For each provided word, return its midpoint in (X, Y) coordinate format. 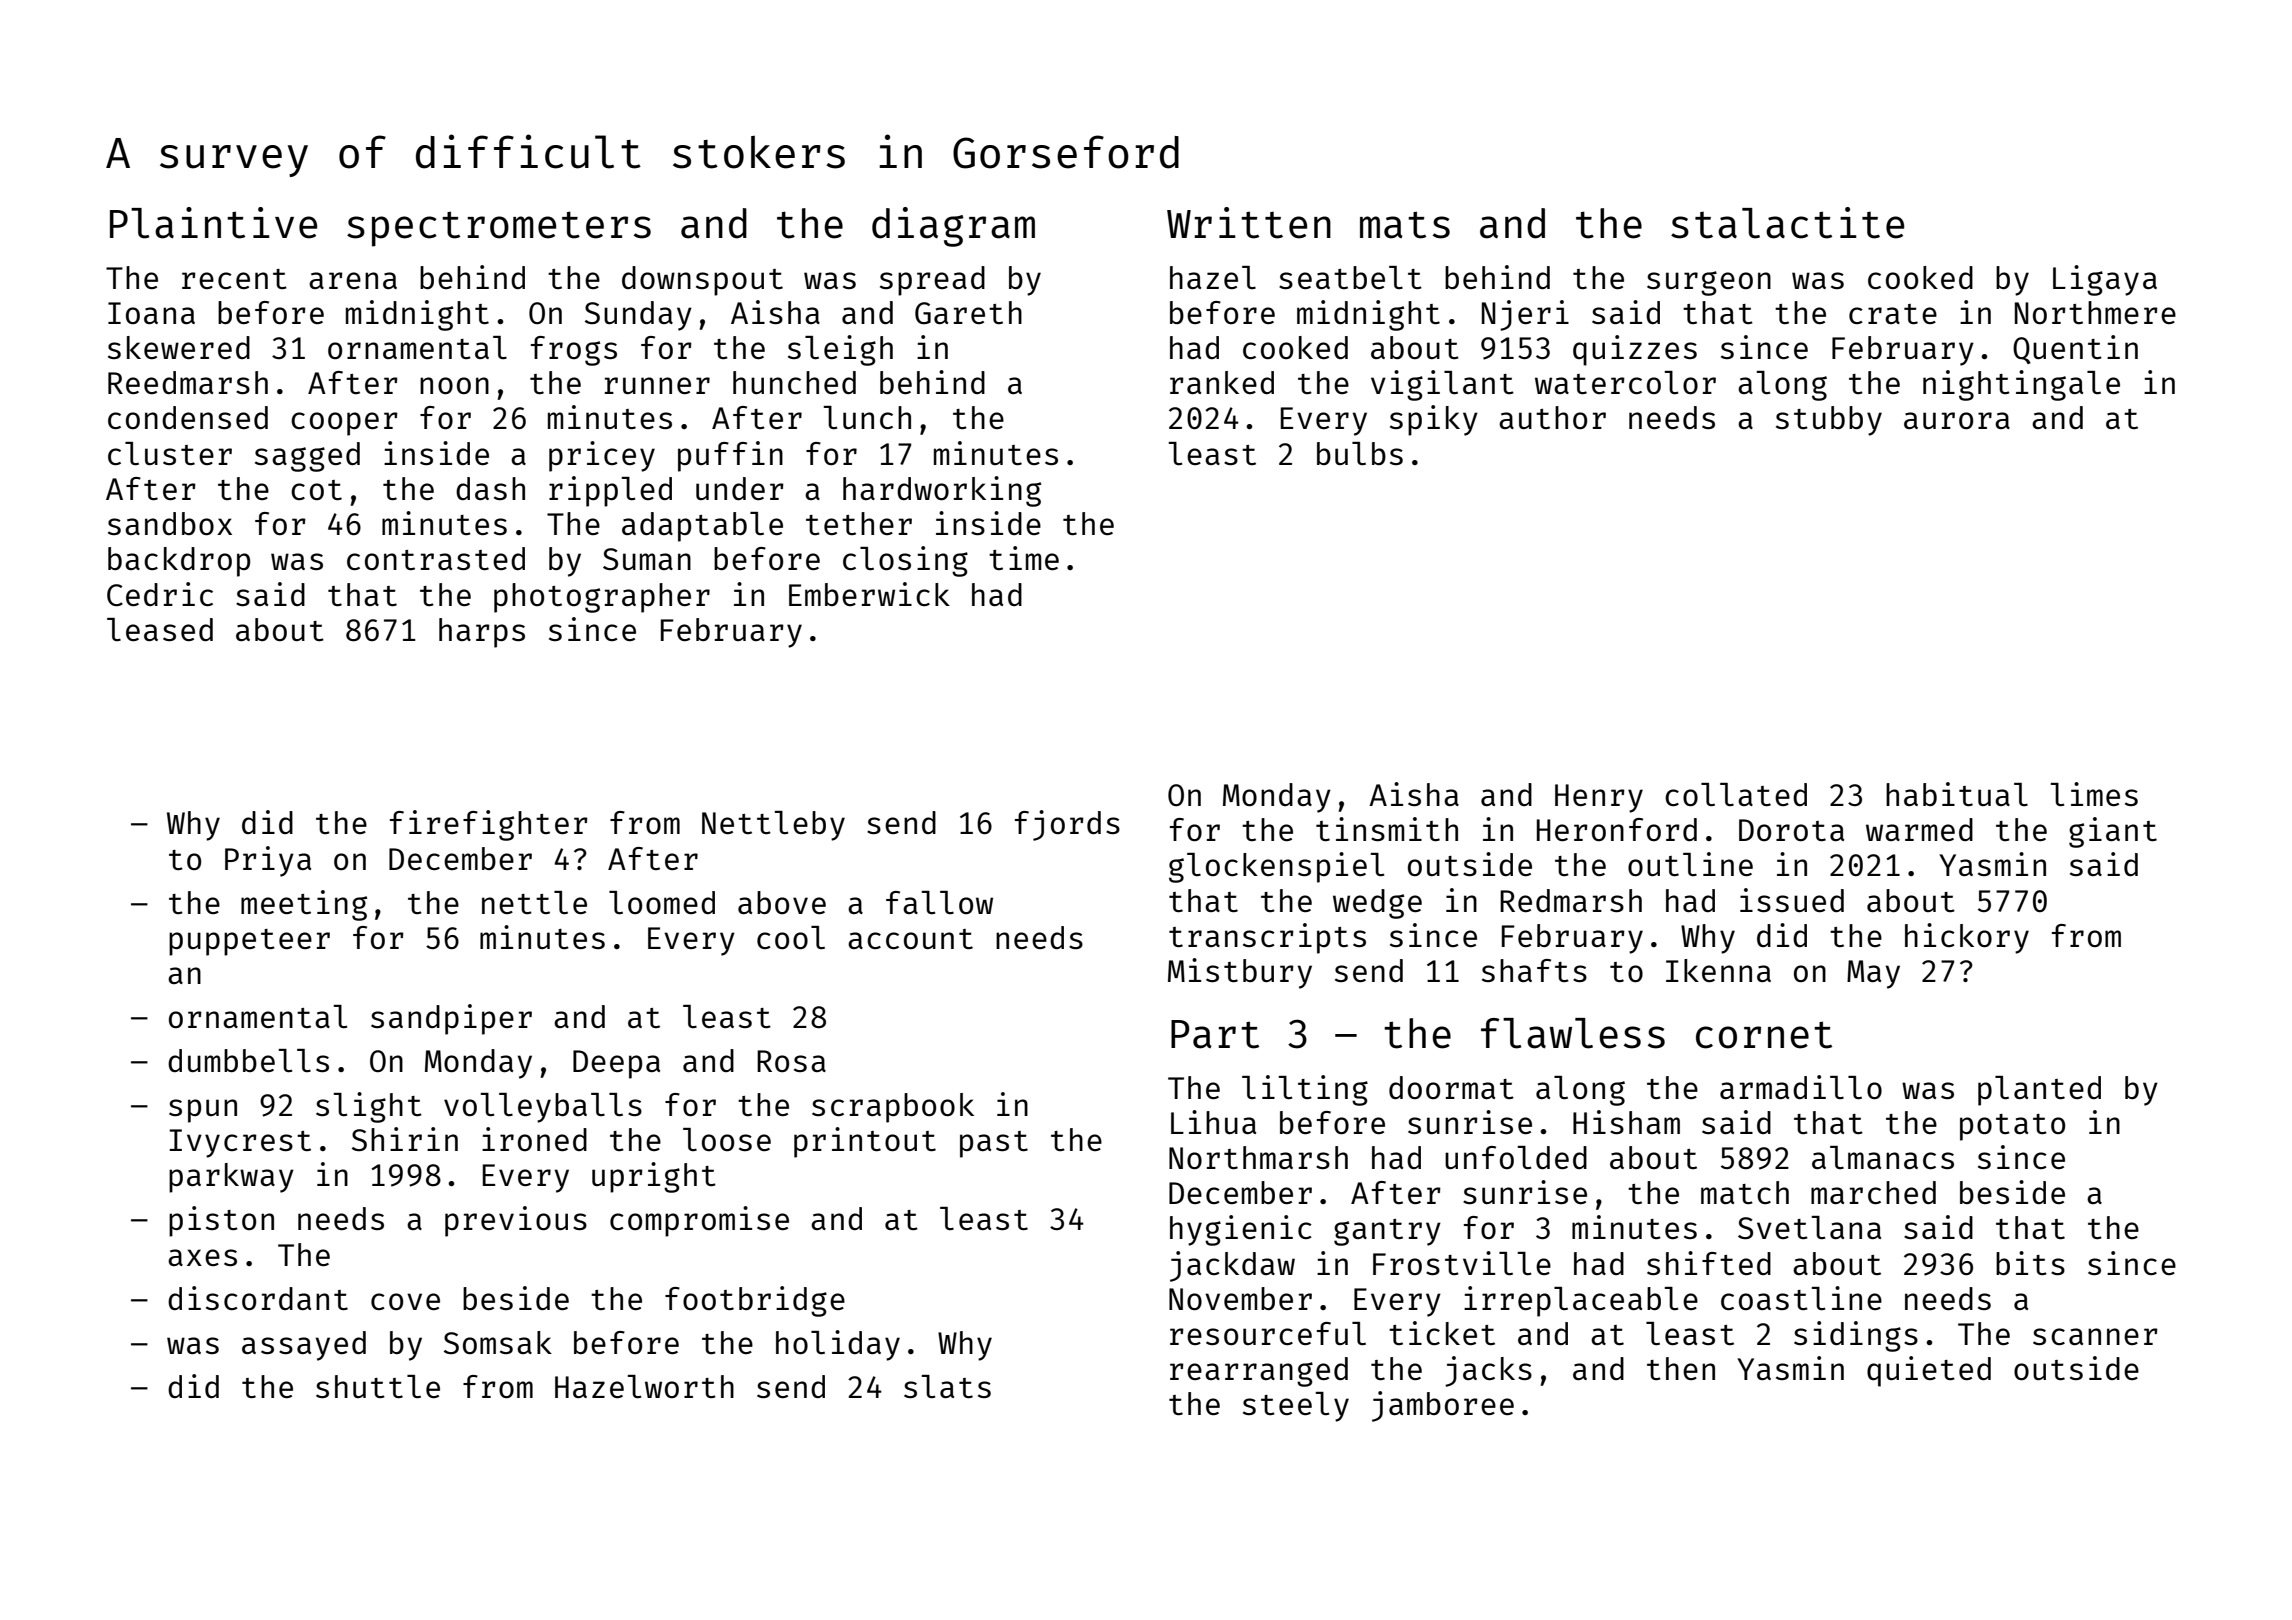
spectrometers (499, 229)
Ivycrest (240, 1143)
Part (1215, 1034)
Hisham (1626, 1122)
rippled (610, 491)
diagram (953, 227)
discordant (258, 1298)
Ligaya (2105, 280)
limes (2094, 794)
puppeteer (249, 942)
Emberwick (869, 594)
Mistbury (1240, 973)
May (1873, 974)
